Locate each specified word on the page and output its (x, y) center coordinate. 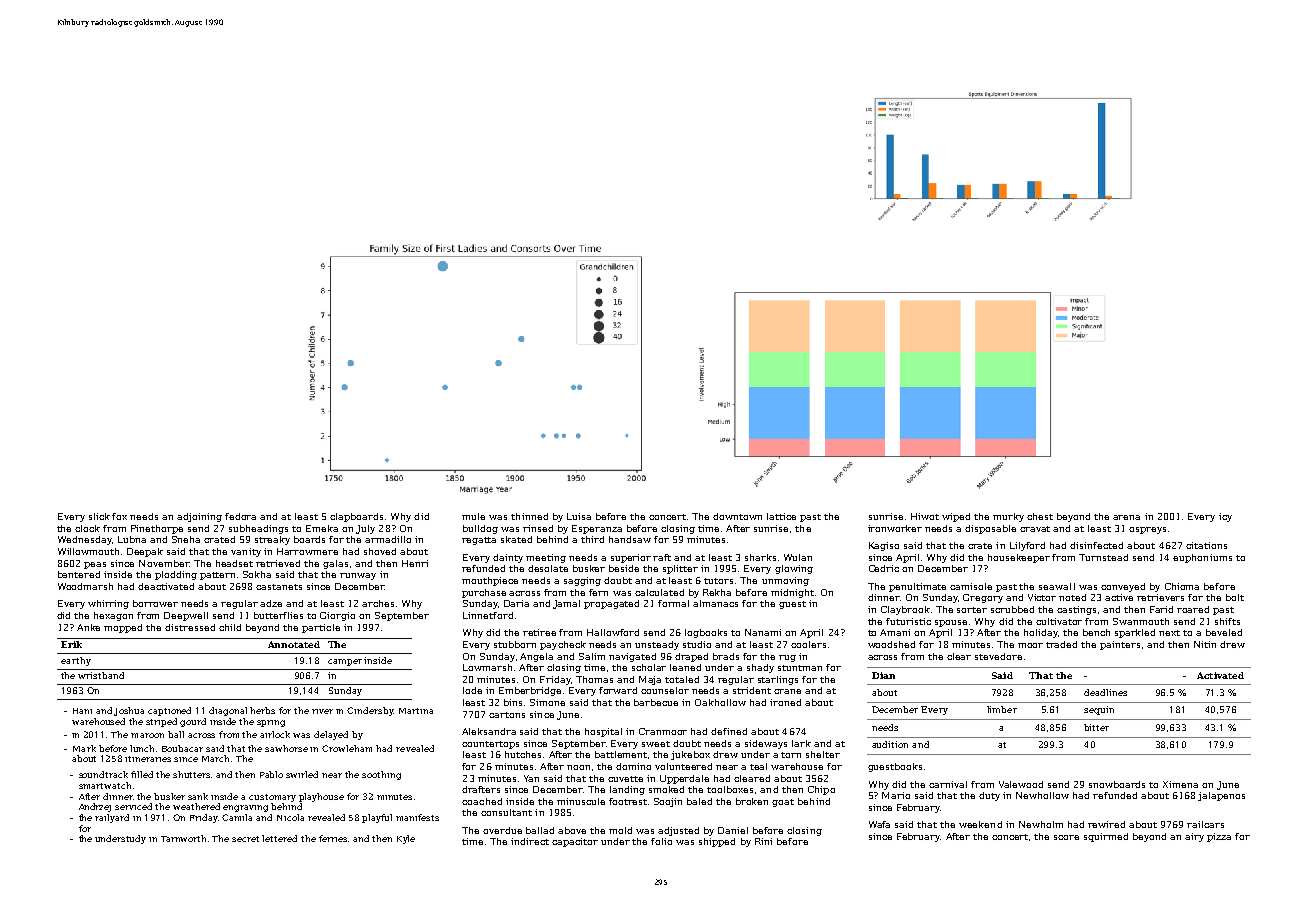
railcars (1205, 824)
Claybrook (905, 610)
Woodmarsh (85, 586)
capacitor (575, 842)
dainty (508, 558)
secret (245, 839)
